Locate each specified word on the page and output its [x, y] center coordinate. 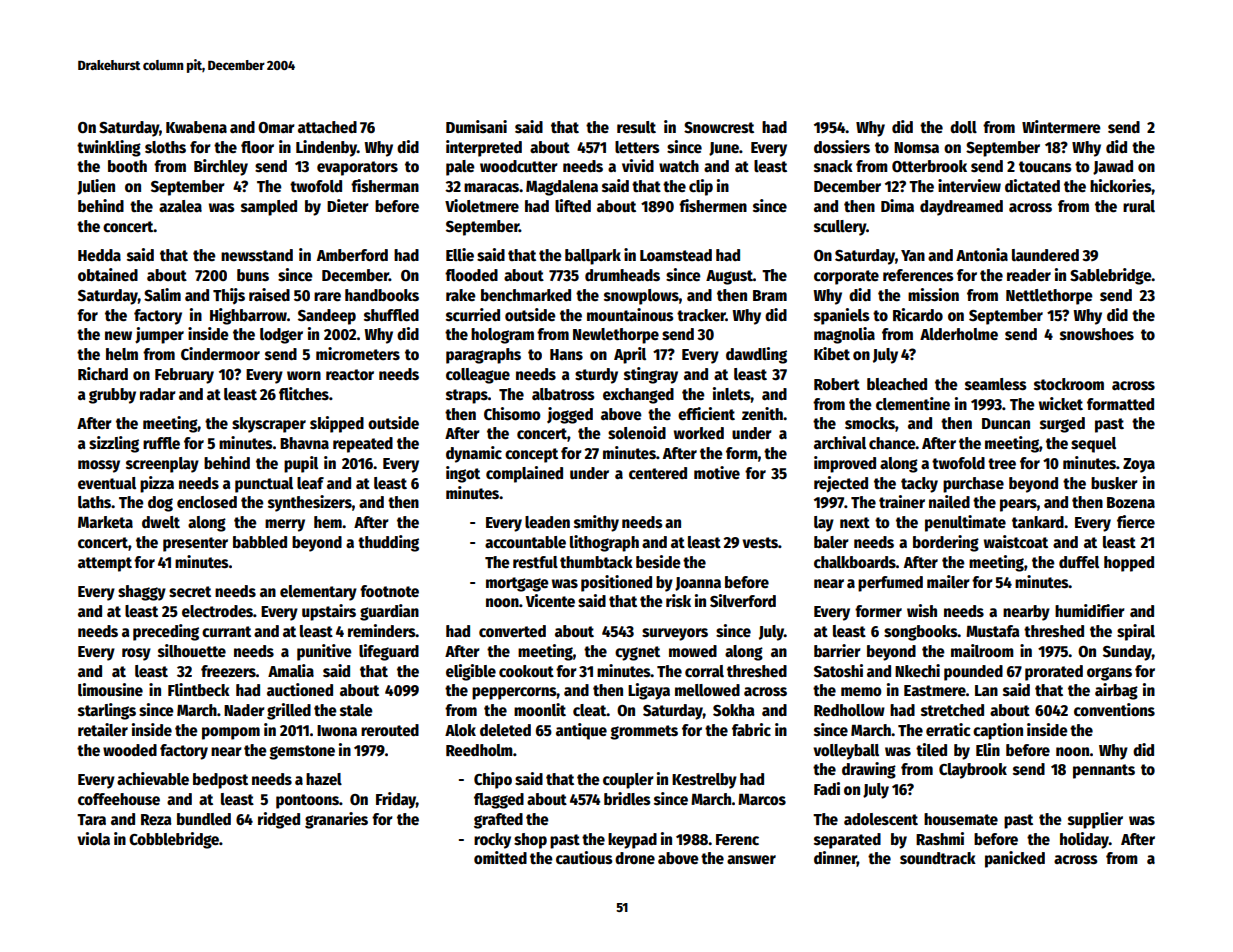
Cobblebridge [174, 840]
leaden [547, 522]
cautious [584, 857]
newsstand [257, 255]
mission [933, 294]
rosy [136, 654]
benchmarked [526, 295]
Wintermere [1061, 126]
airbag [1116, 691]
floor [257, 147]
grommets [644, 732]
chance [892, 443]
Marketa [105, 522]
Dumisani [476, 126]
